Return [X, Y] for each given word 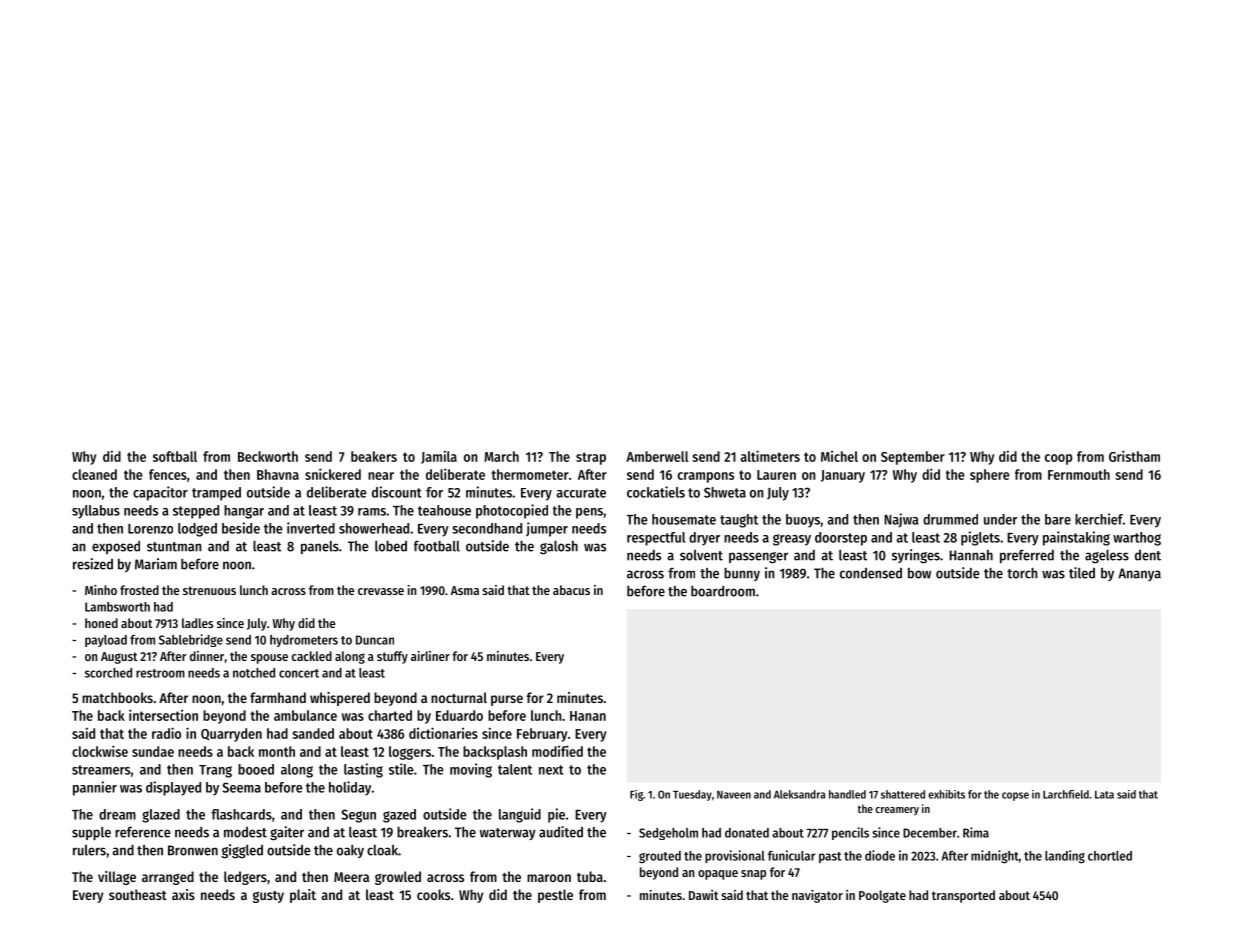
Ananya [1139, 574]
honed [101, 623]
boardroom [723, 591]
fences [168, 474]
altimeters [770, 456]
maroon [549, 878]
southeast [138, 894]
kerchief [1099, 519]
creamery [897, 811]
